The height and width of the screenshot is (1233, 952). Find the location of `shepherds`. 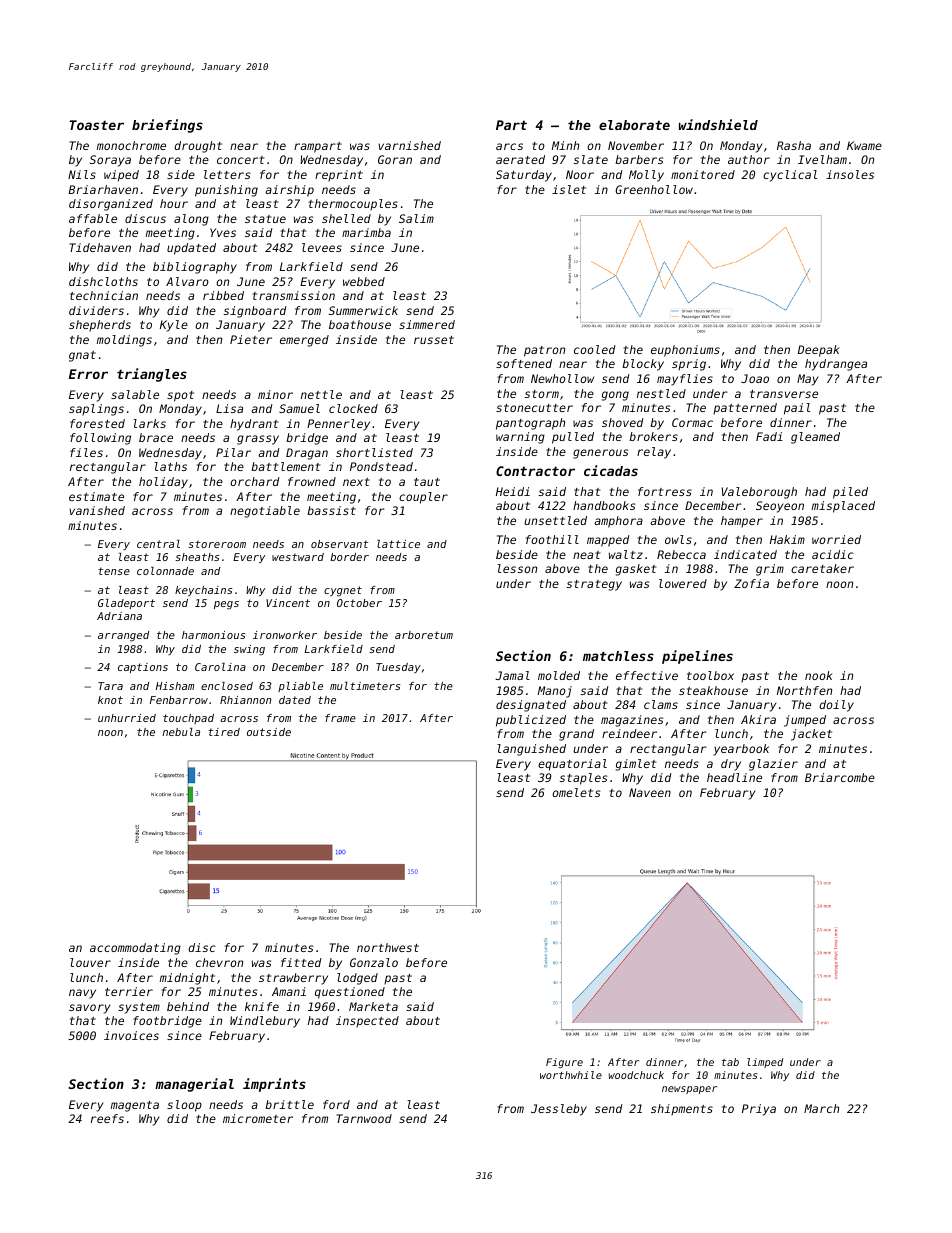

shepherds is located at coordinates (100, 326).
